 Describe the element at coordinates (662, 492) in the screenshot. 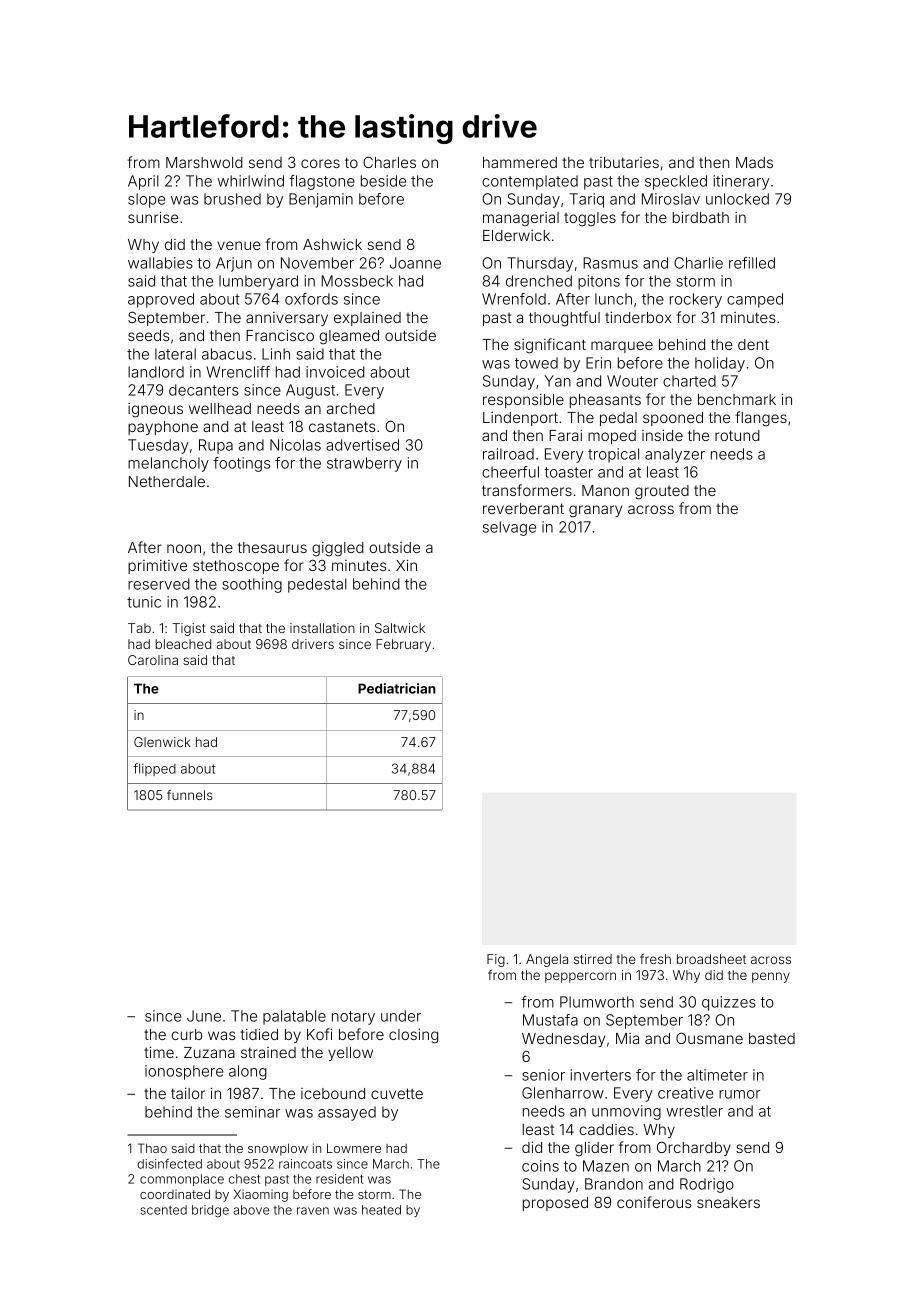

I see `grouted` at that location.
